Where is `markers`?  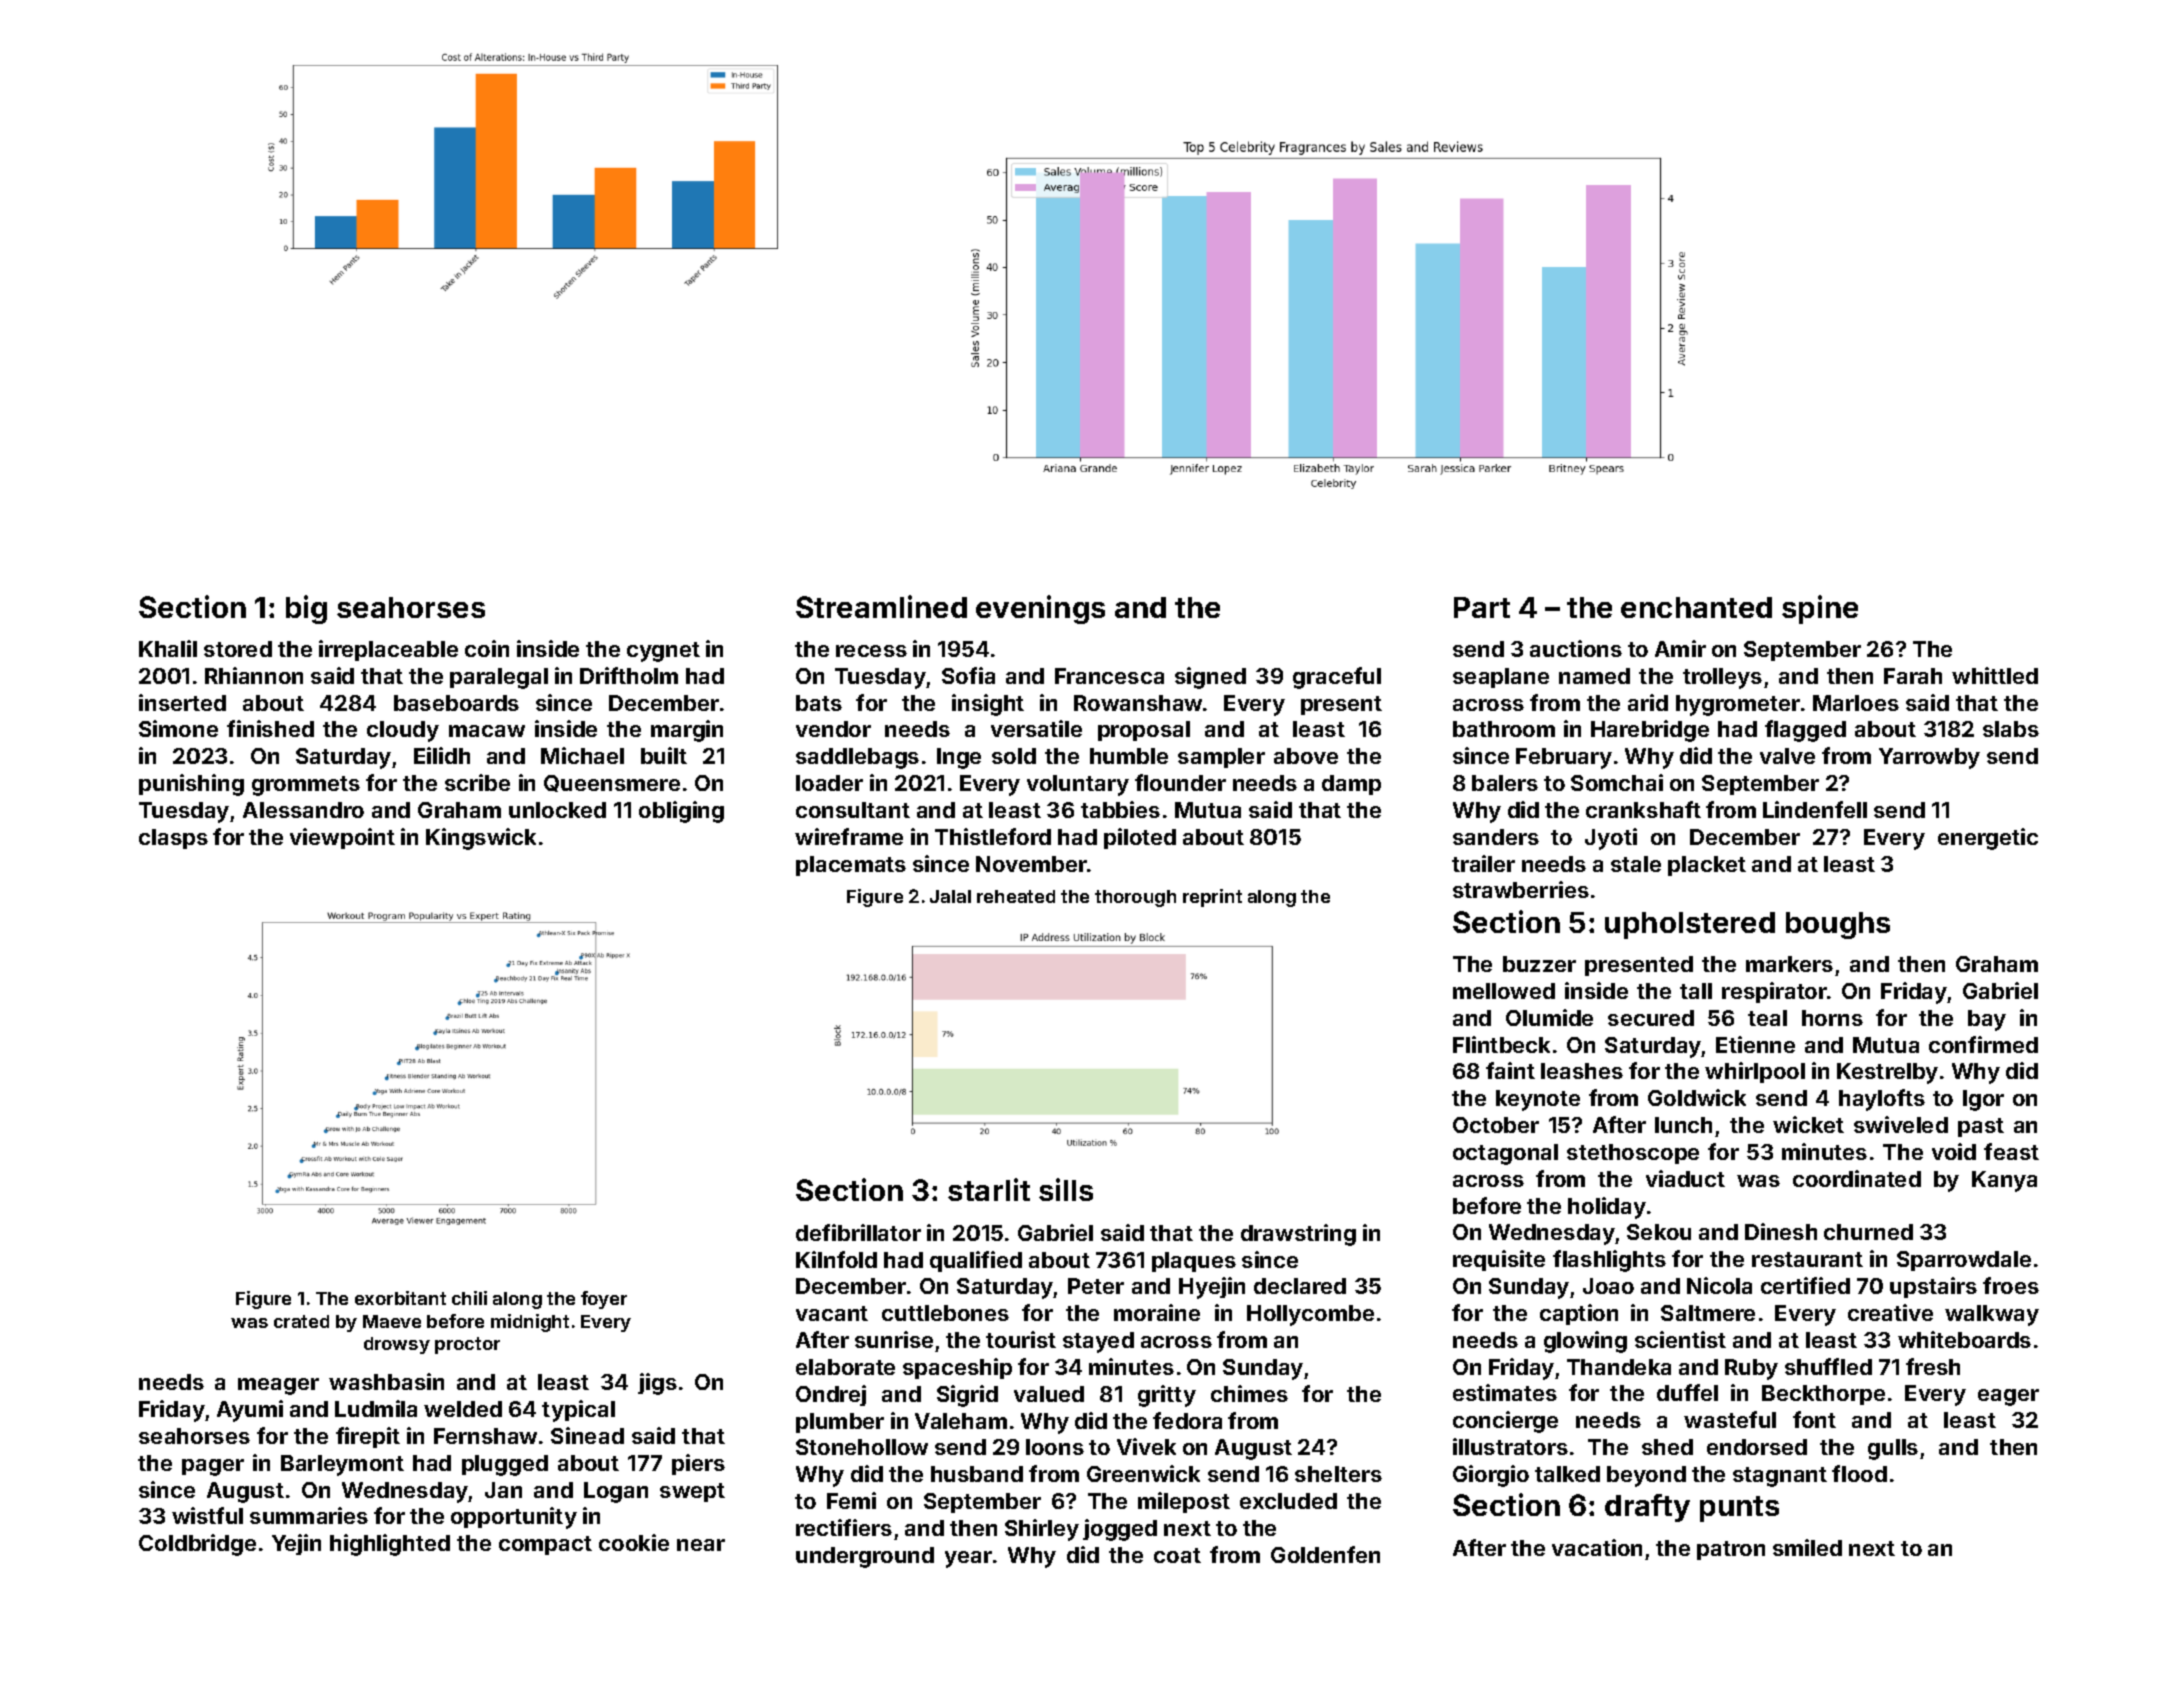 markers is located at coordinates (1789, 964).
